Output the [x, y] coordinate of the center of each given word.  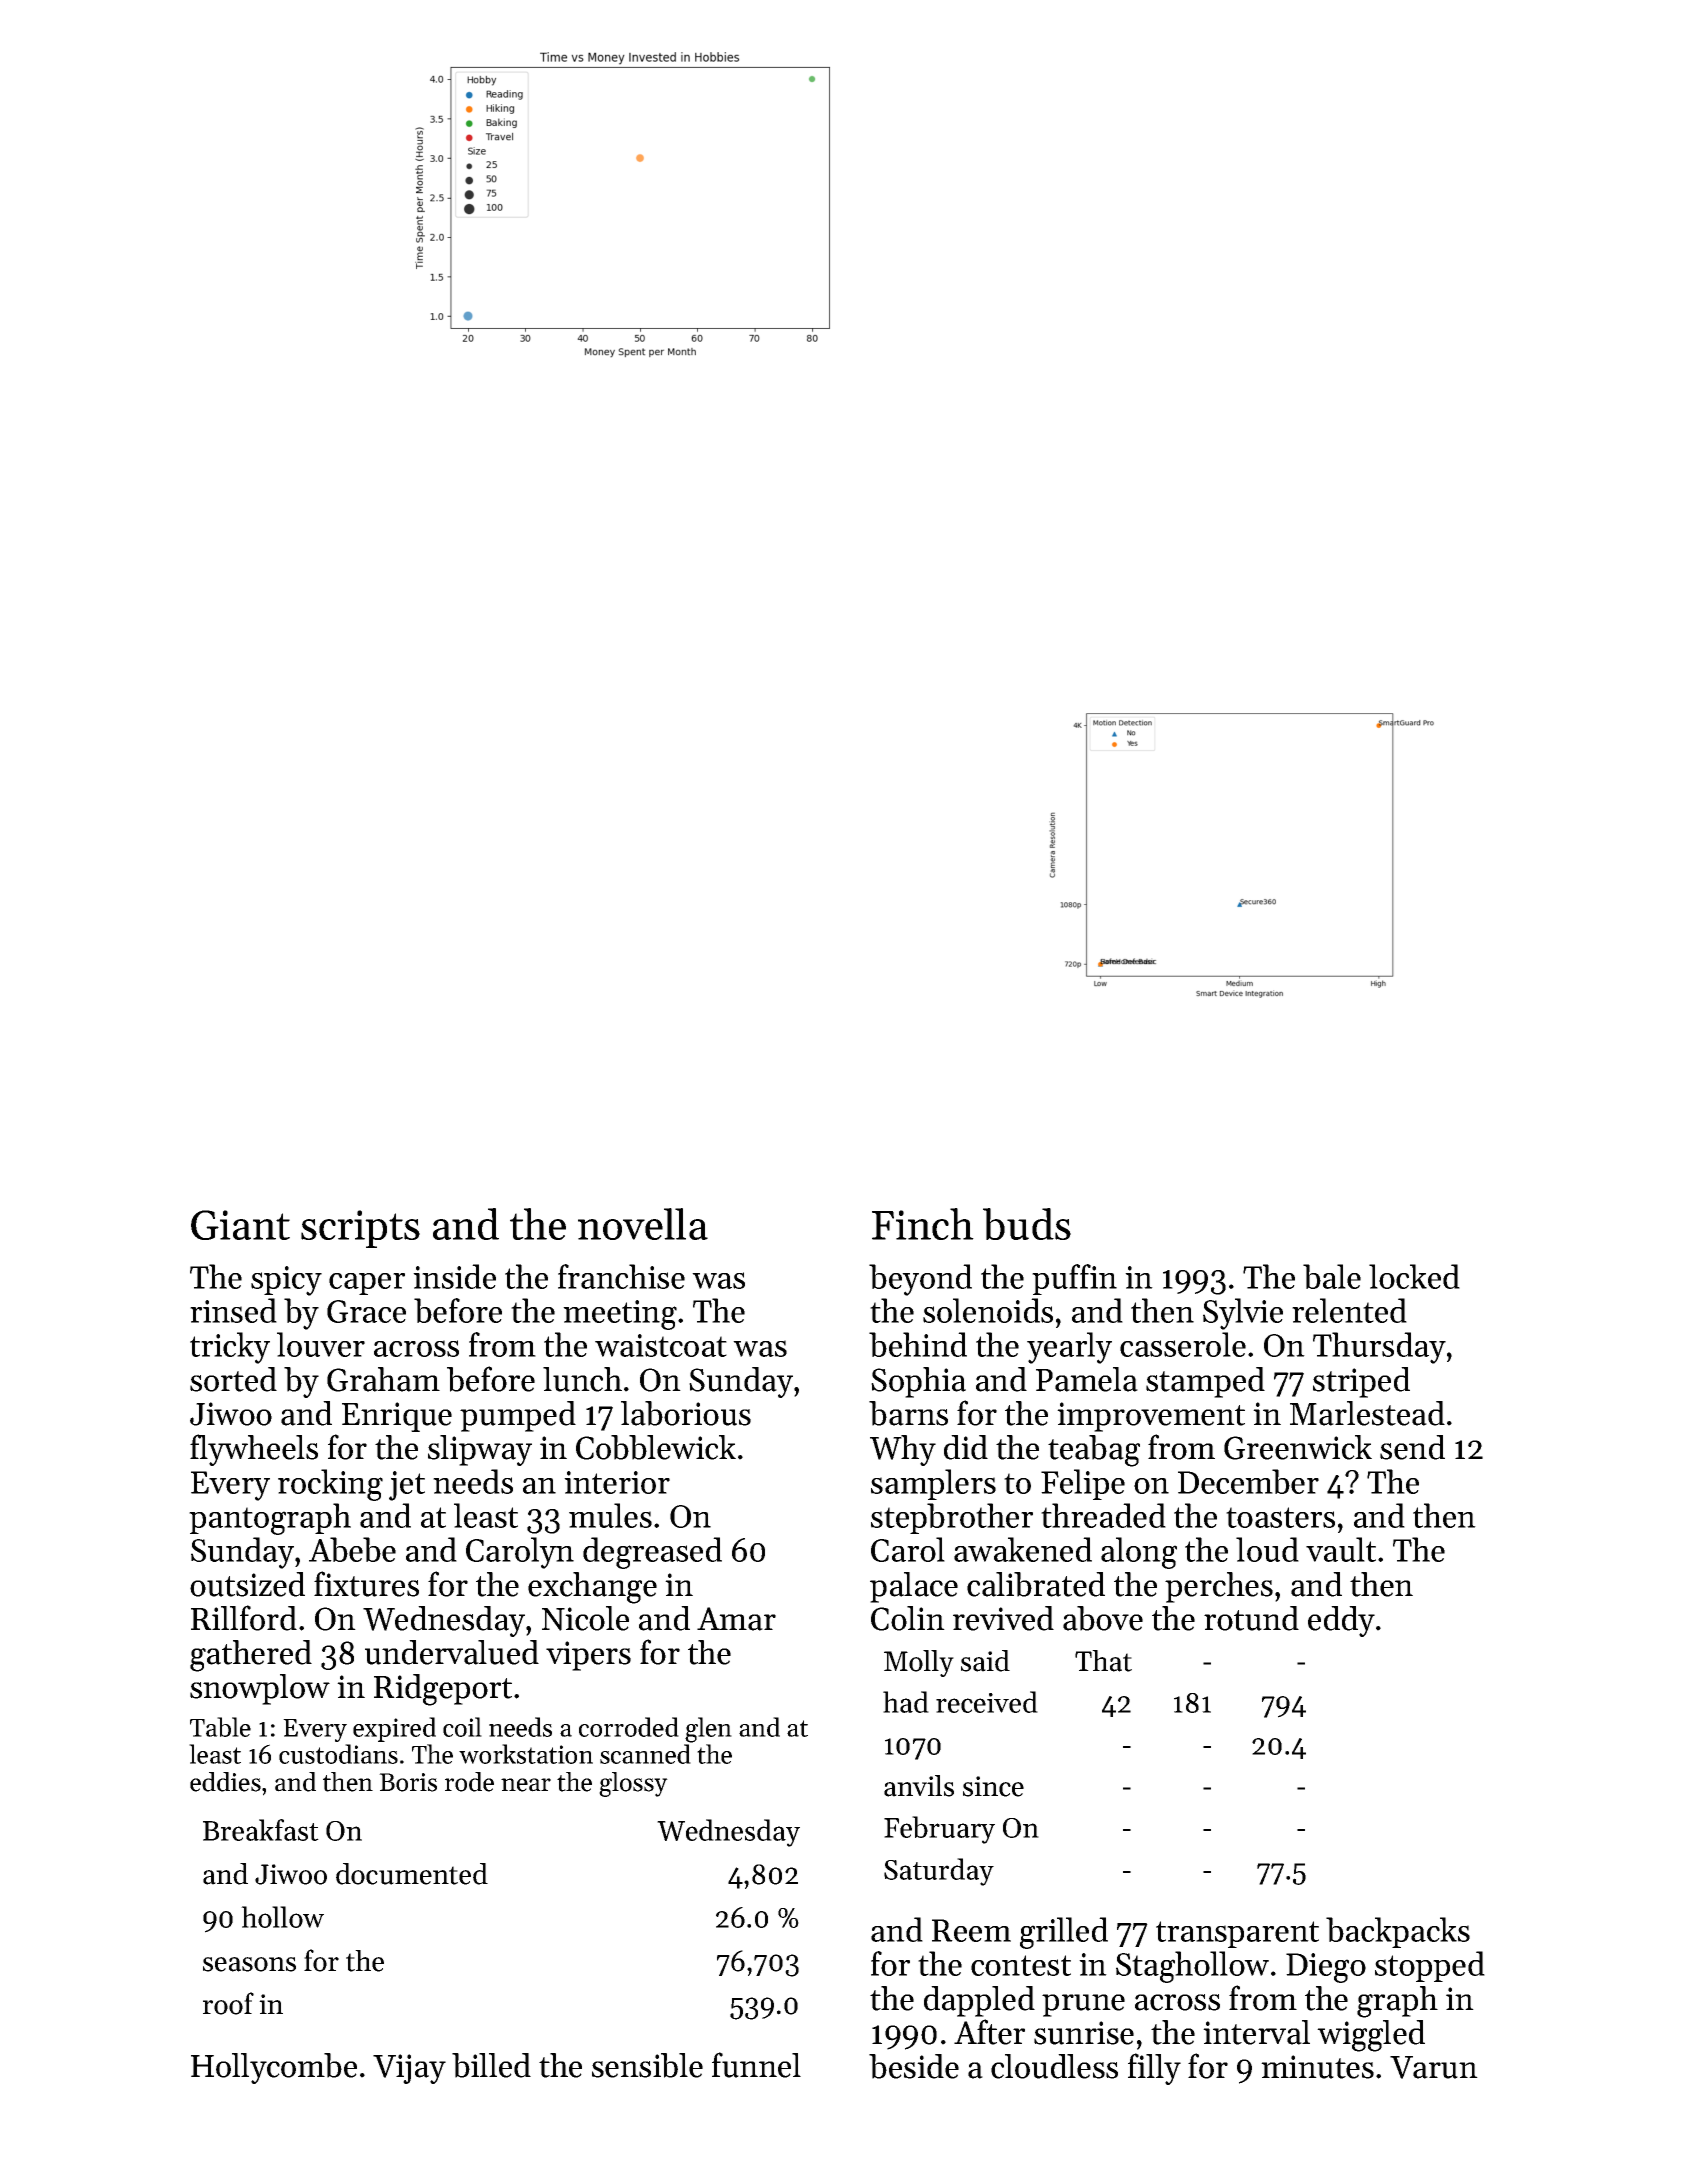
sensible [647, 2065]
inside [454, 1276]
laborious [686, 1413]
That [1103, 1661]
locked [1414, 1276]
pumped [518, 1416]
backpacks [1398, 1932]
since [993, 1786]
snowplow [260, 1689]
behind [918, 1344]
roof [228, 2003]
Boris [408, 1782]
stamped [1205, 1382]
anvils [919, 1786]
